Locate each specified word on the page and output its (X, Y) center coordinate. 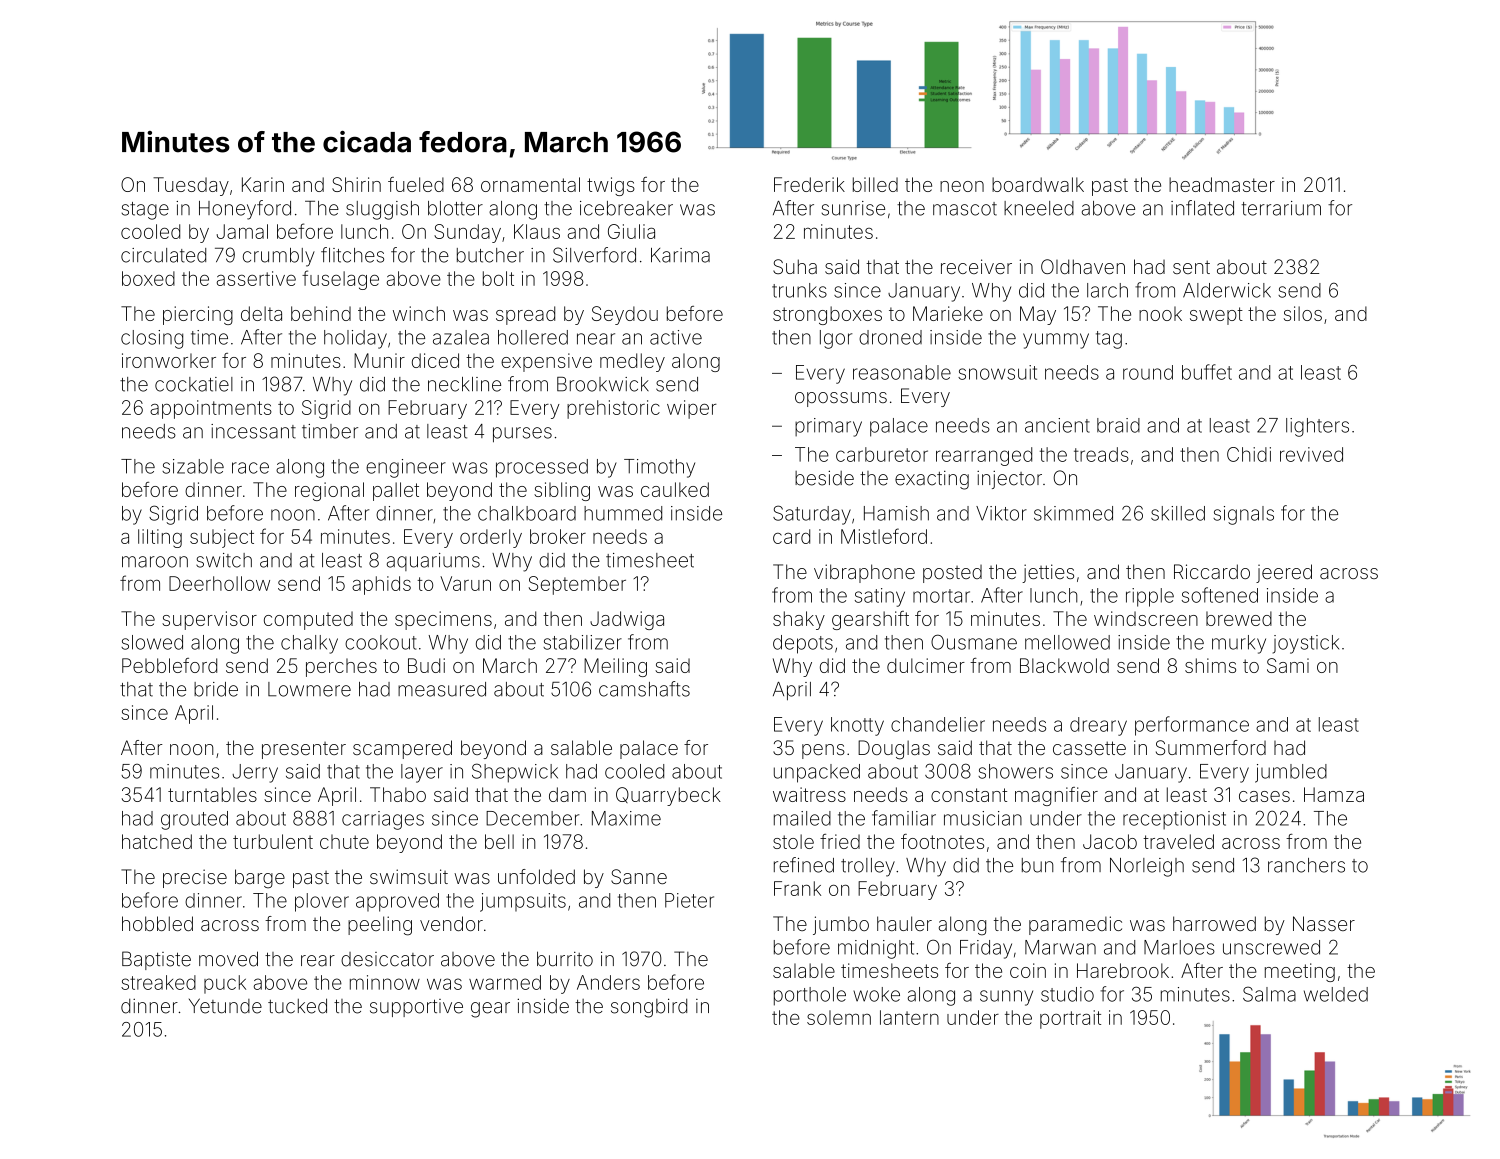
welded (1336, 994)
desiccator (387, 959)
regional (329, 491)
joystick (1306, 644)
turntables (212, 794)
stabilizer (582, 642)
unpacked (817, 773)
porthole (810, 996)
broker (558, 536)
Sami (1288, 665)
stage (145, 211)
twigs (611, 186)
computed (308, 620)
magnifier (1056, 796)
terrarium (1281, 208)
